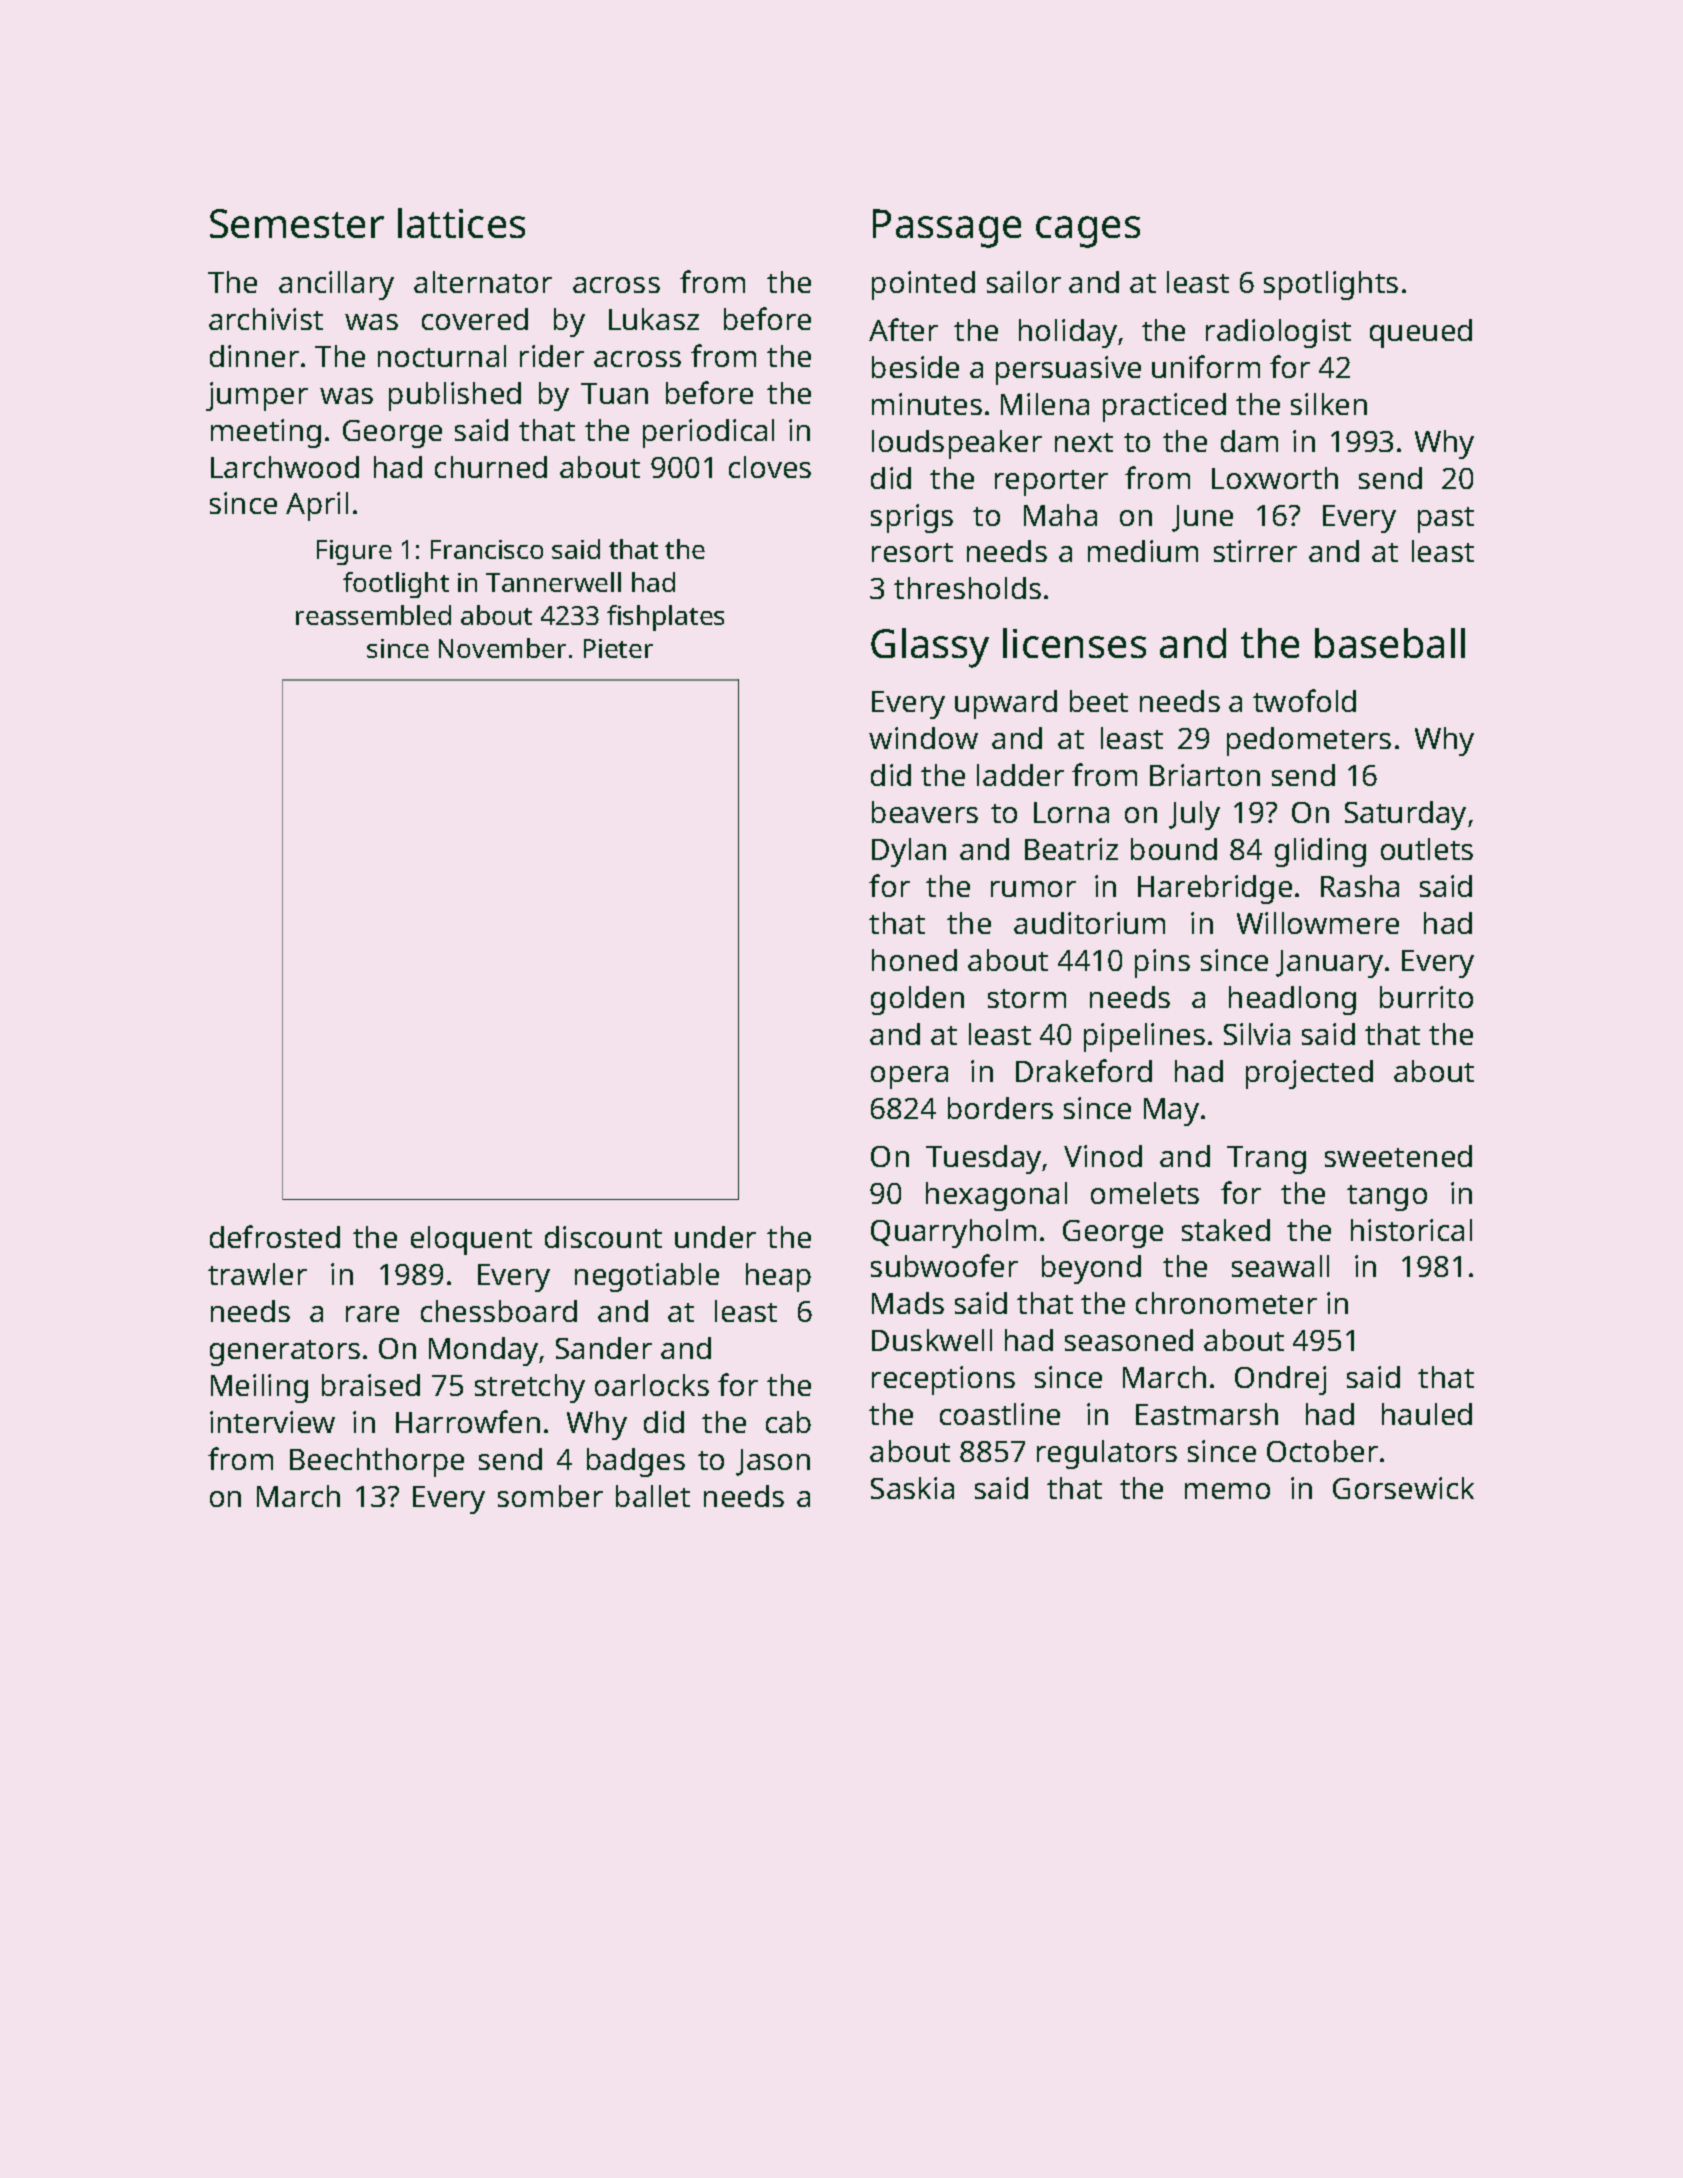  Describe the element at coordinates (1403, 1488) in the page. I see `Gorsewick` at that location.
